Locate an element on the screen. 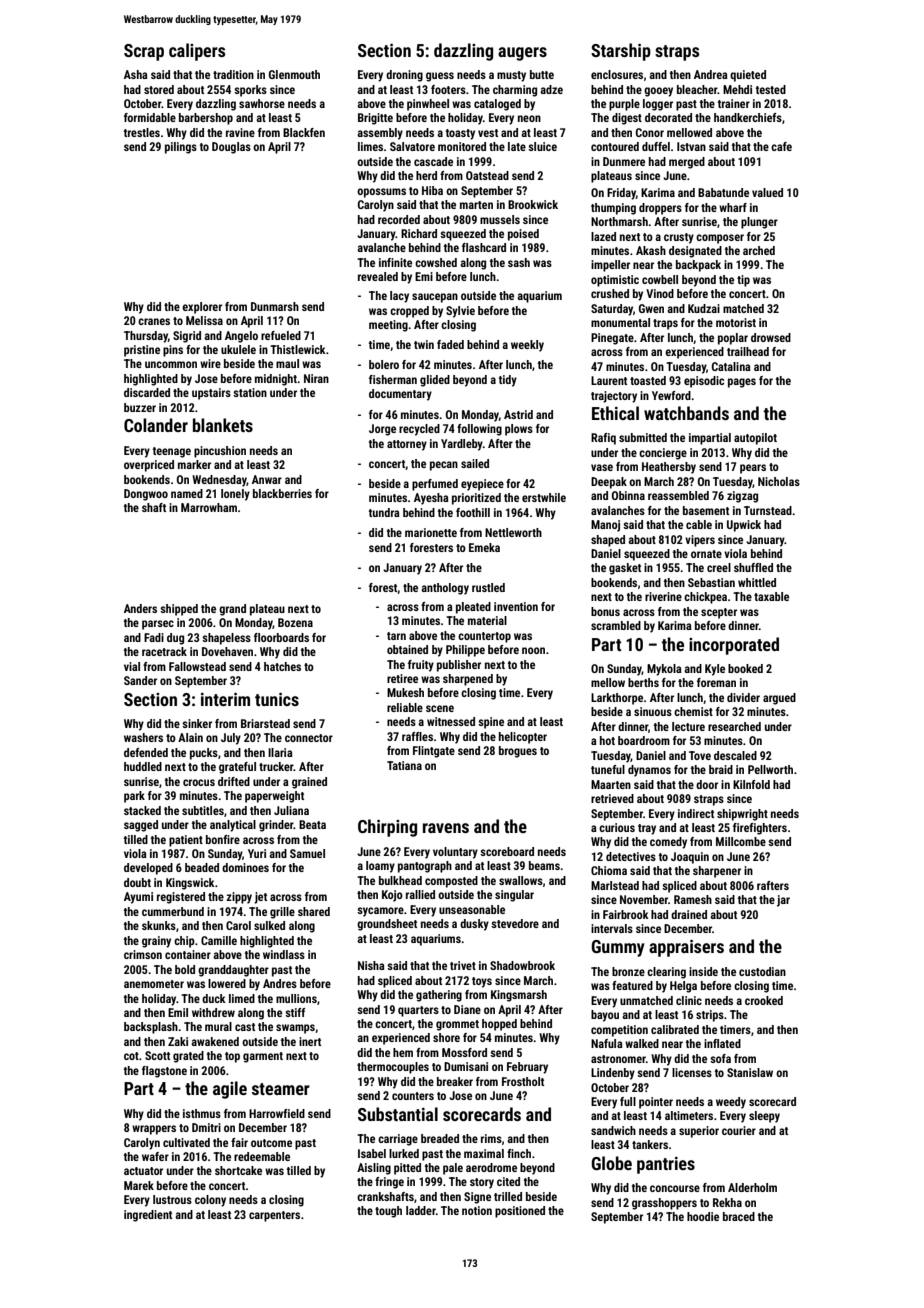  blackberries is located at coordinates (282, 493).
